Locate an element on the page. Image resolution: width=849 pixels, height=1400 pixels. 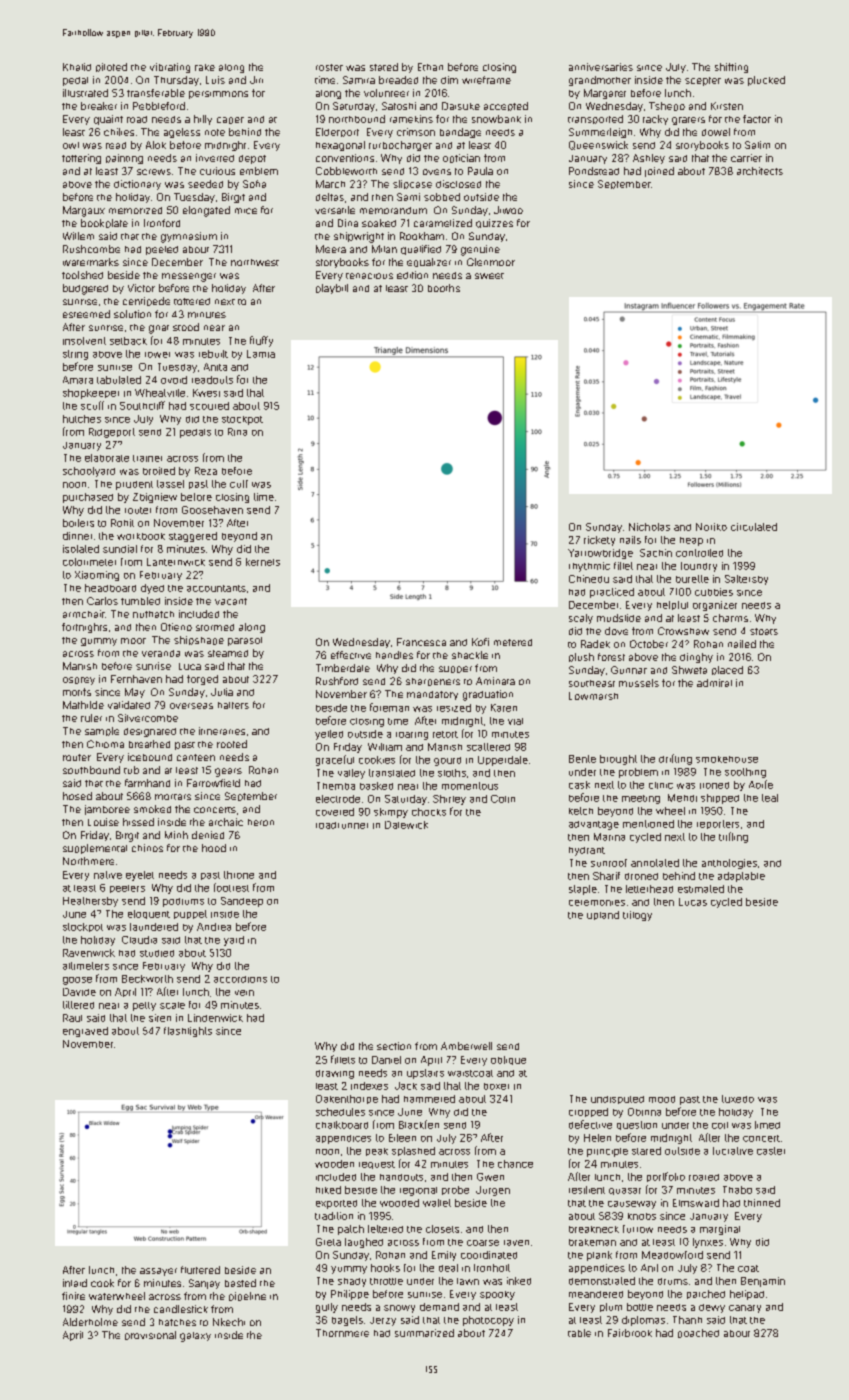
letterhead is located at coordinates (649, 889).
